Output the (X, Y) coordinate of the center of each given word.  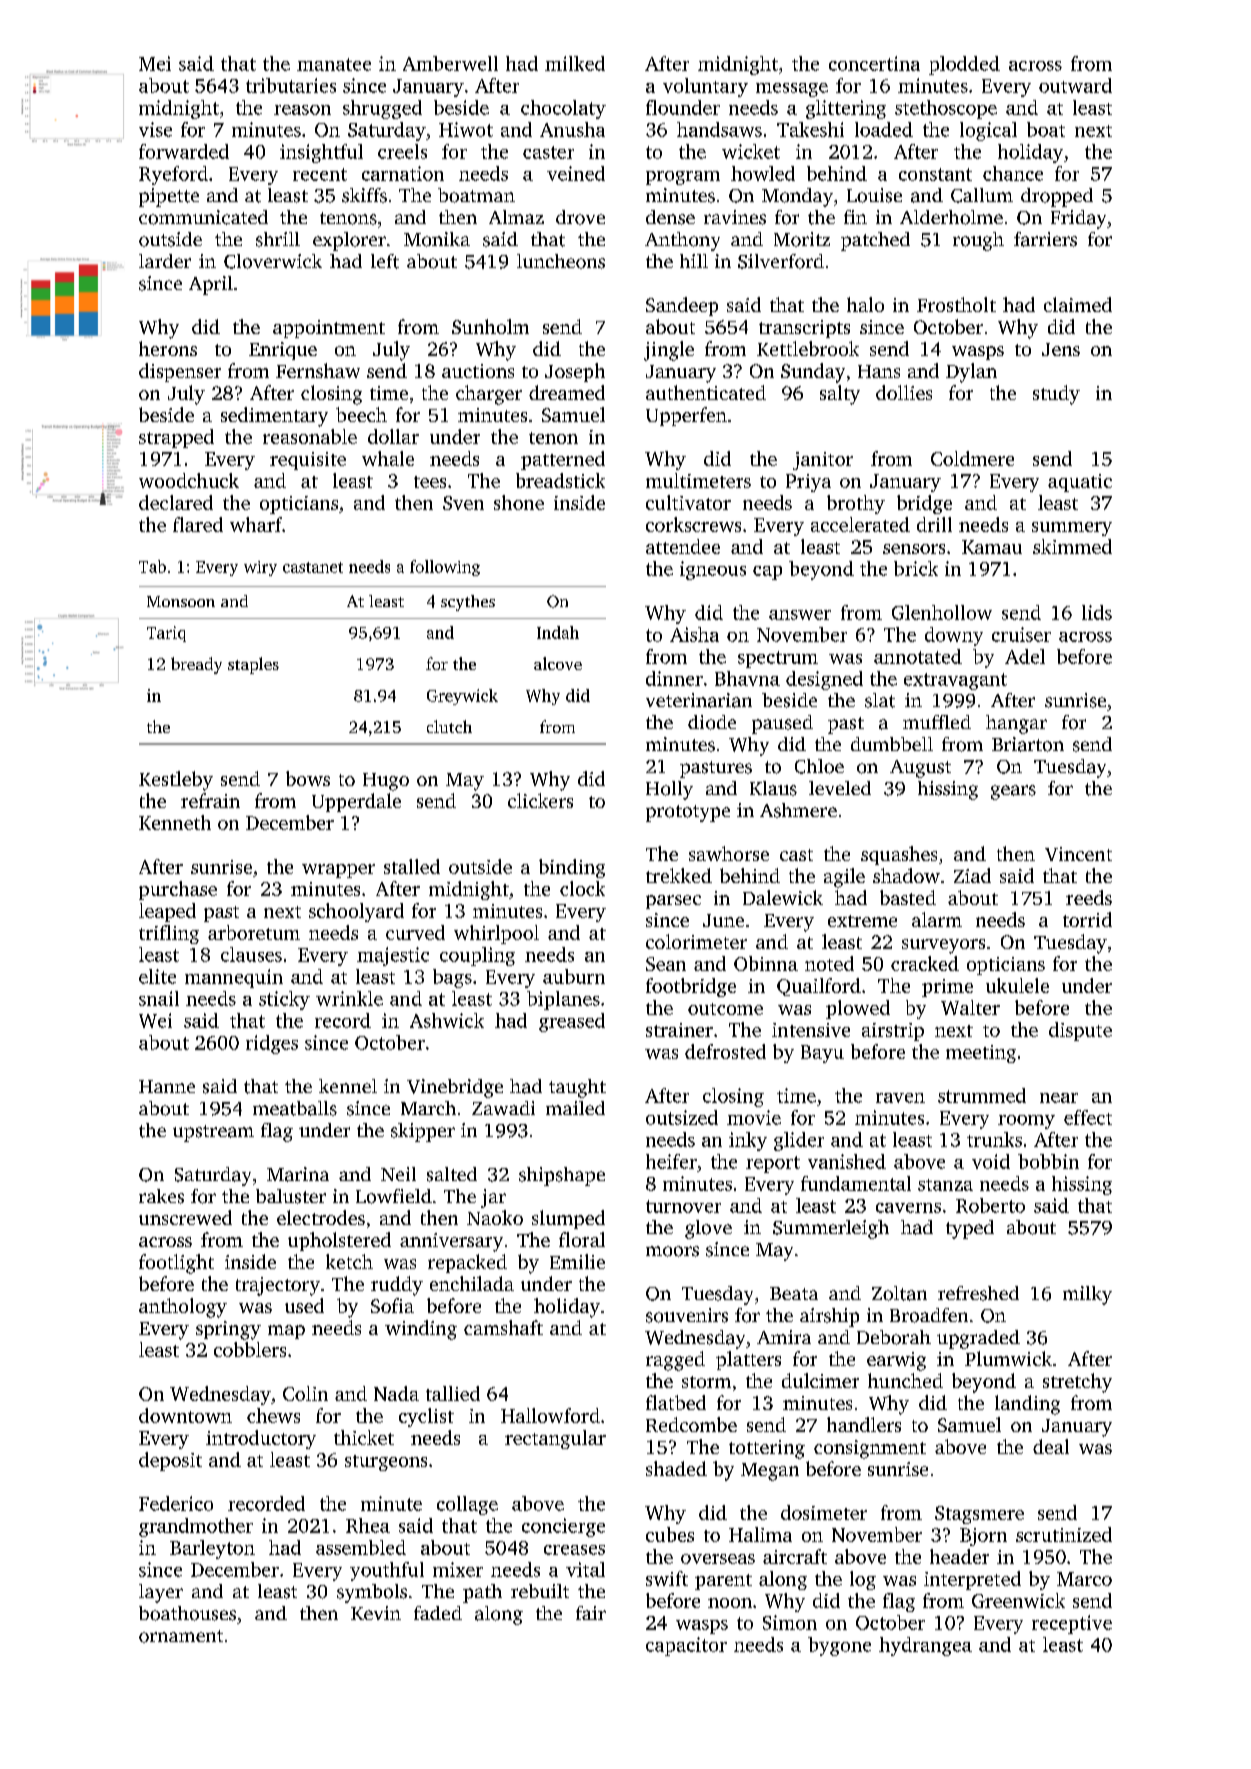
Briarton (1028, 744)
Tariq (166, 634)
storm (706, 1382)
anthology (183, 1308)
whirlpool (496, 934)
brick (916, 568)
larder (165, 261)
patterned (563, 460)
